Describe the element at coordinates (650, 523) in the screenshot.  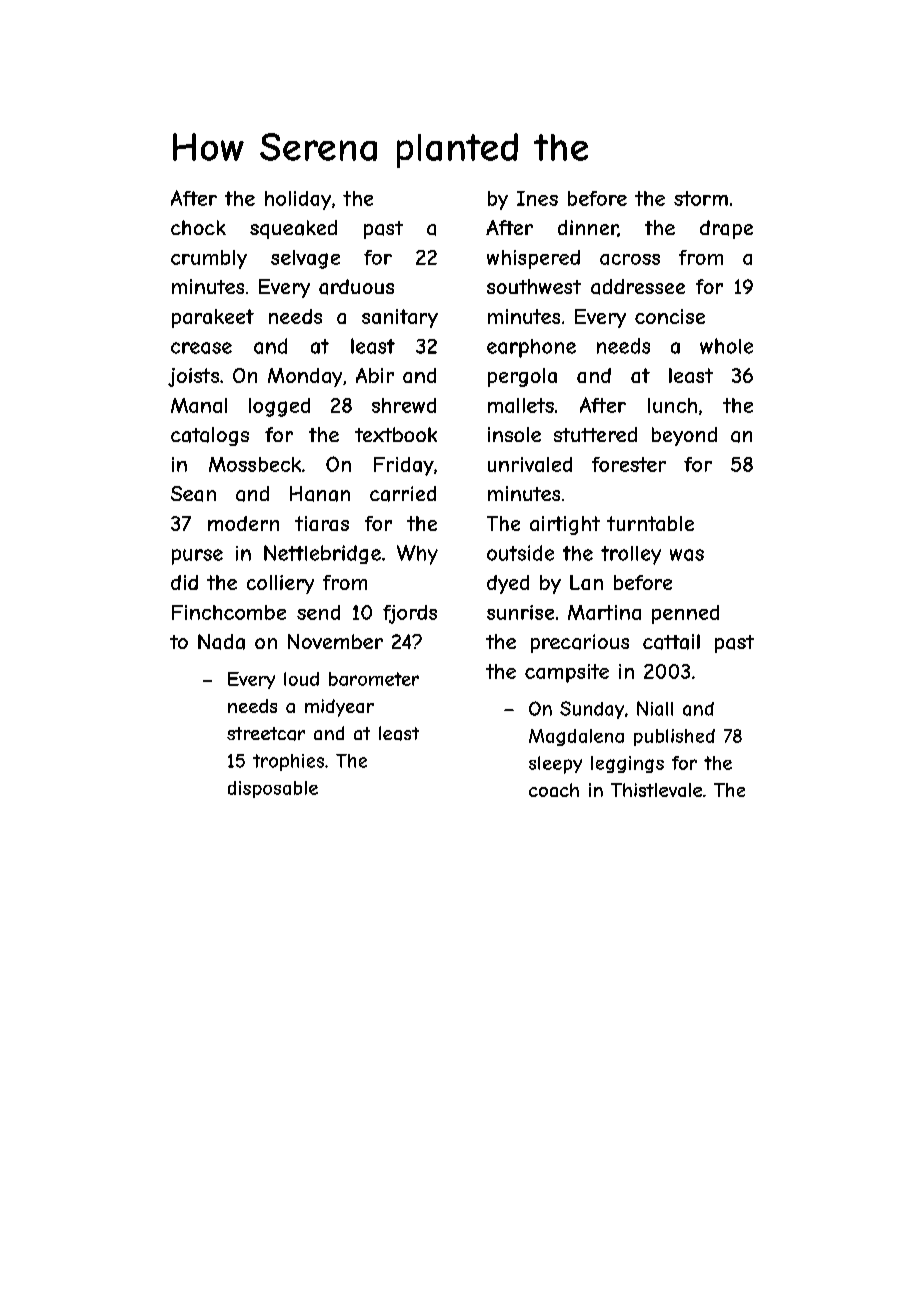
I see `turntable` at that location.
